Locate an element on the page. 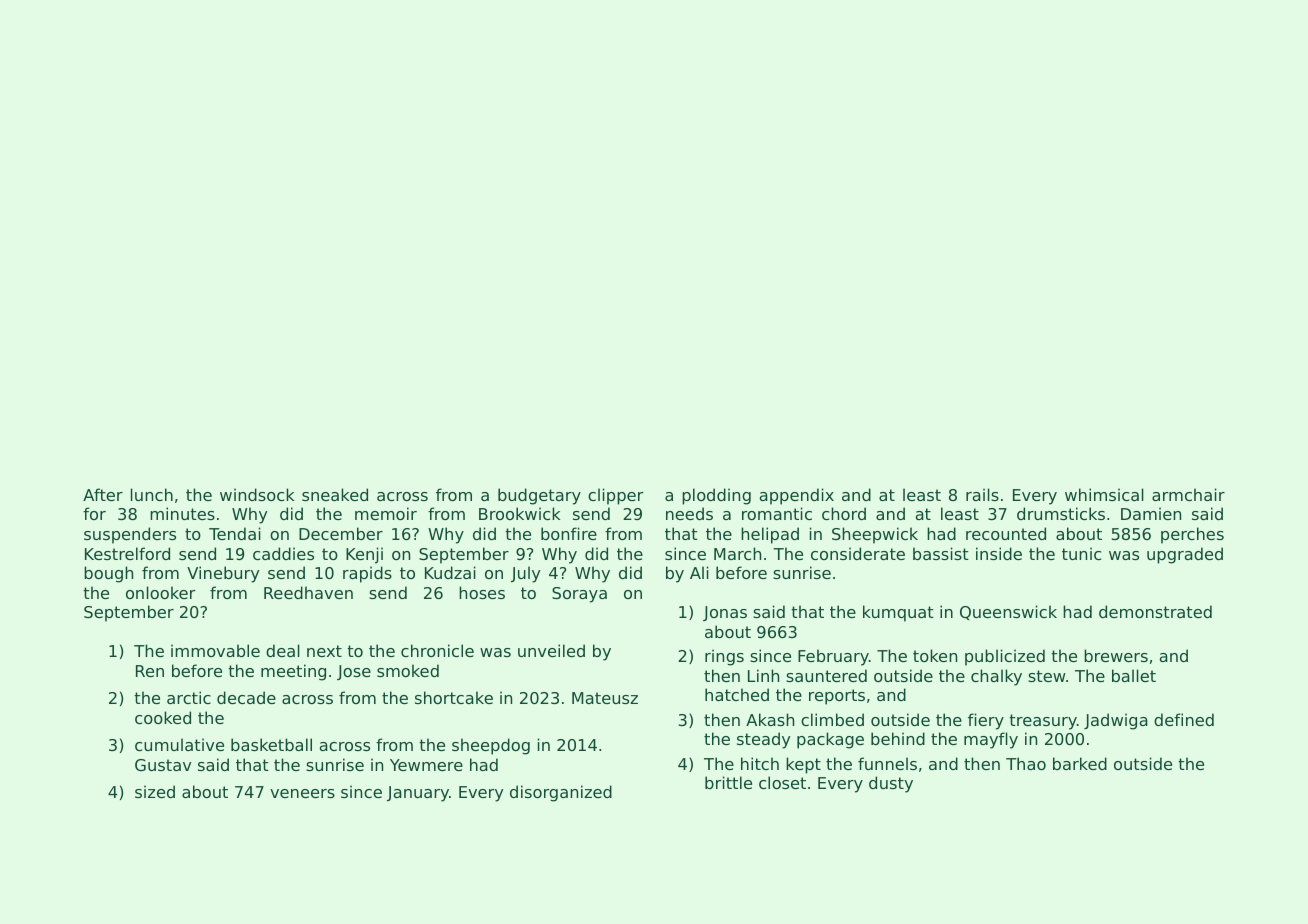 The width and height of the image is (1308, 924). drumsticks is located at coordinates (1061, 513).
